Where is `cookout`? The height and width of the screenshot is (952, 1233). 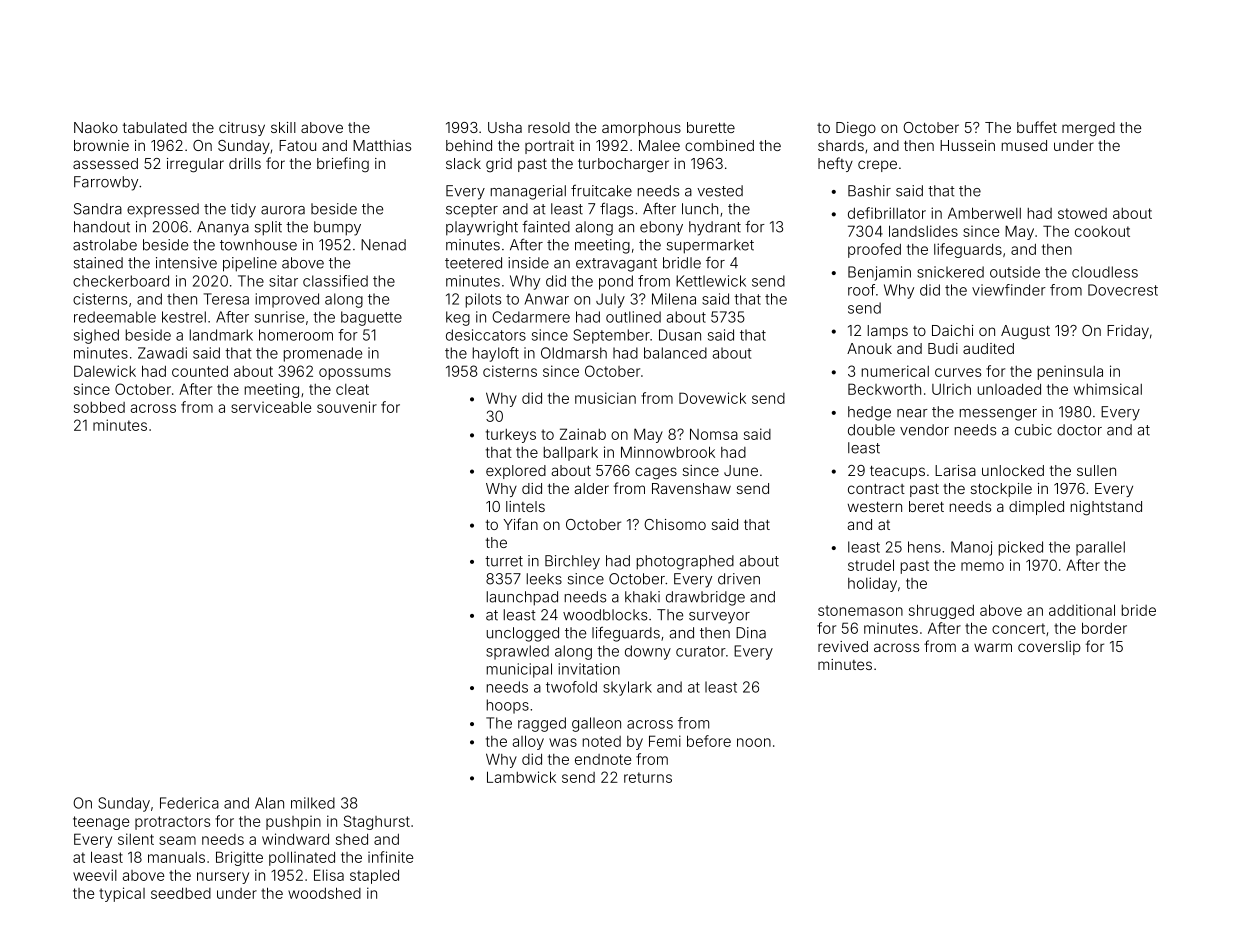 cookout is located at coordinates (1102, 231).
